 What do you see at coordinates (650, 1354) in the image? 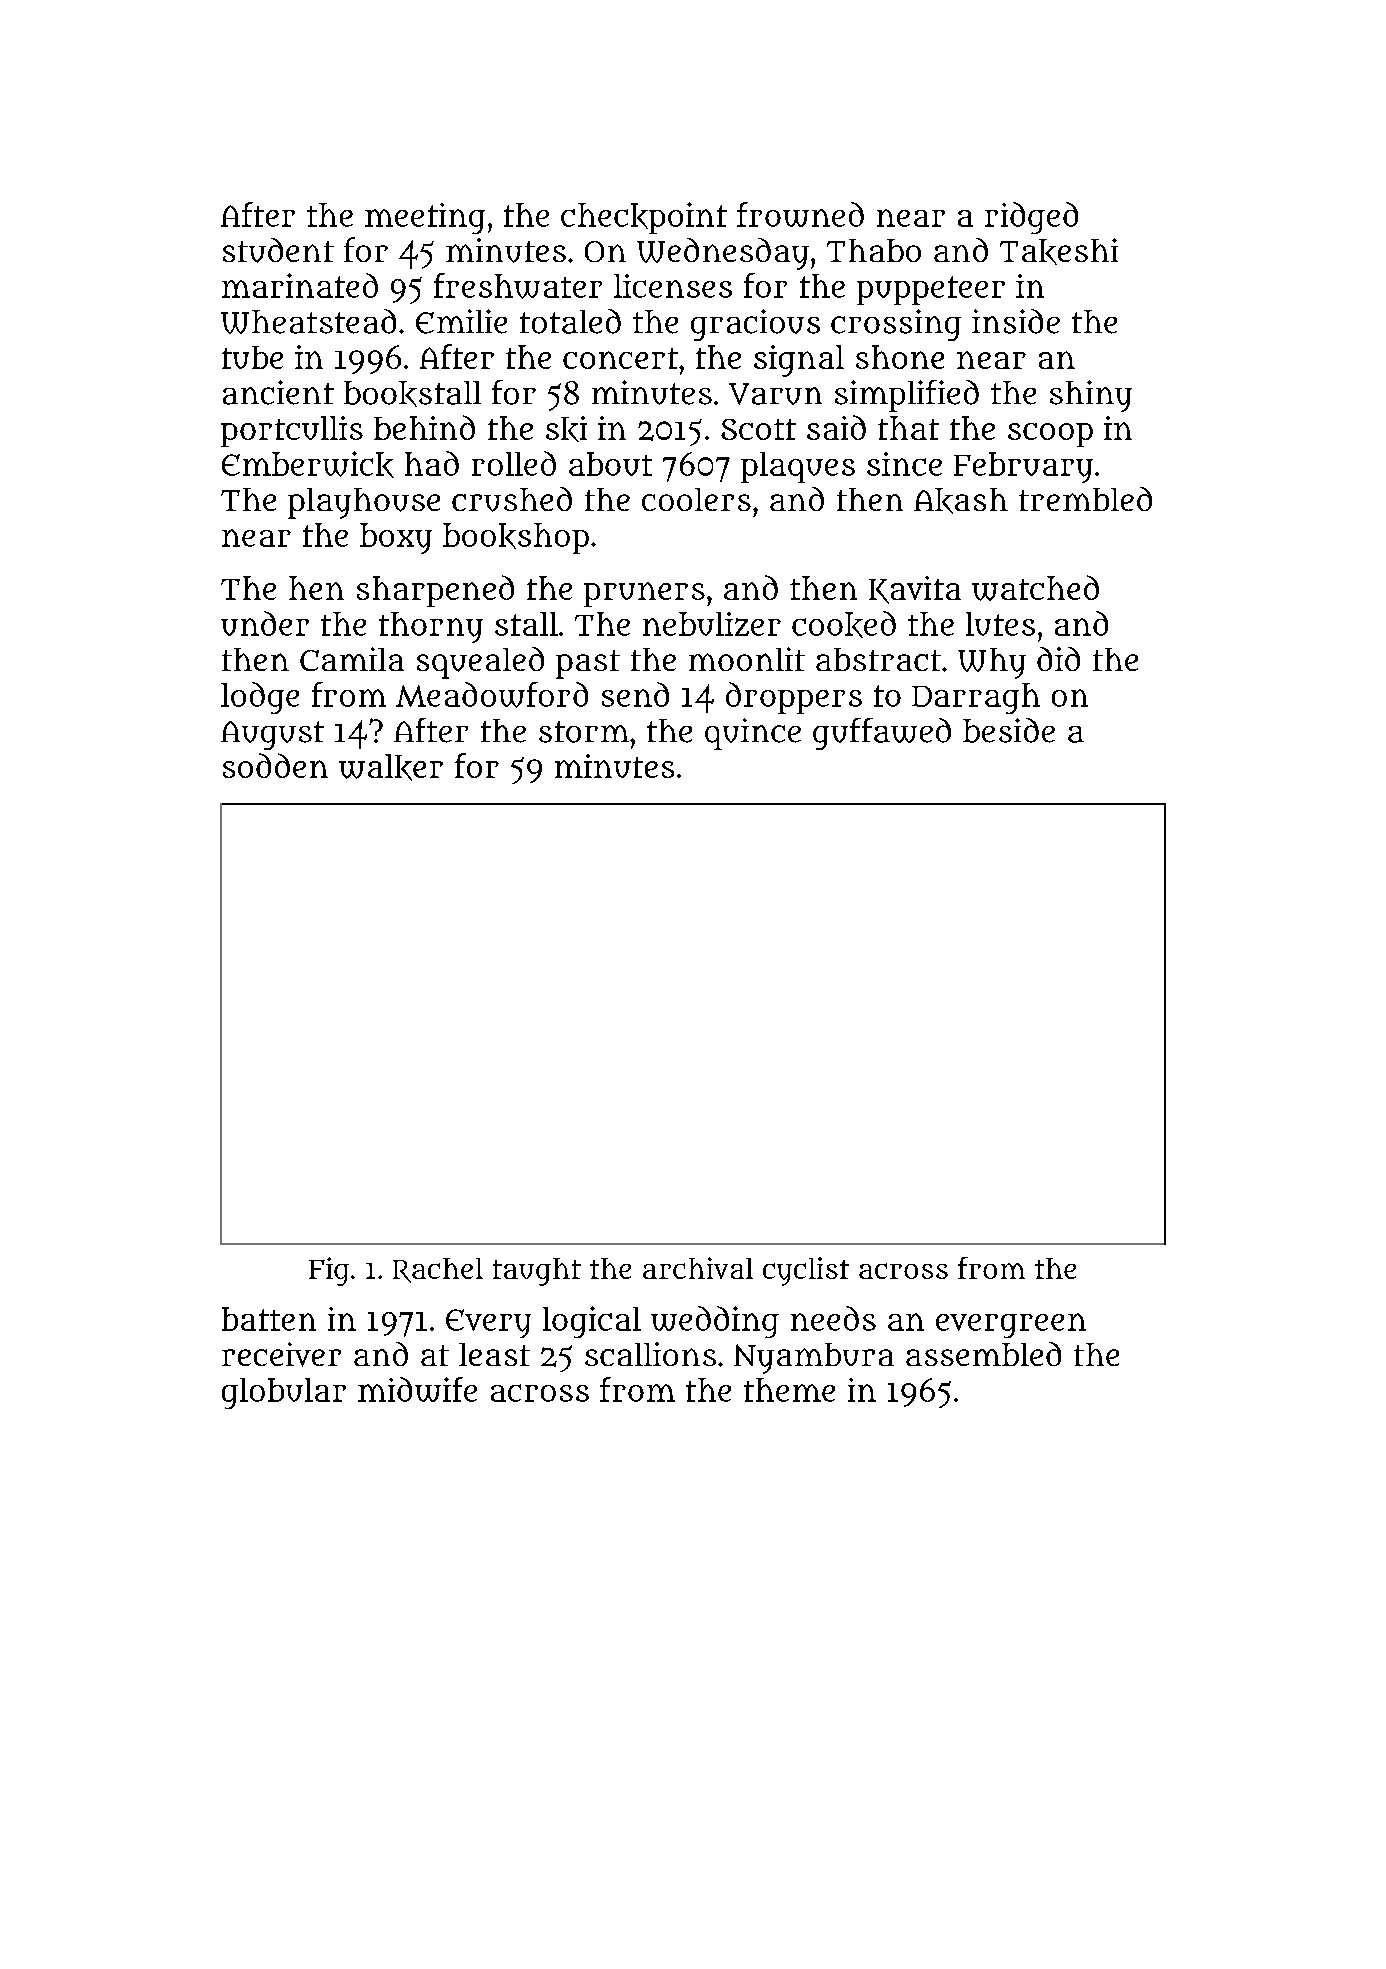
I see `scallions` at bounding box center [650, 1354].
